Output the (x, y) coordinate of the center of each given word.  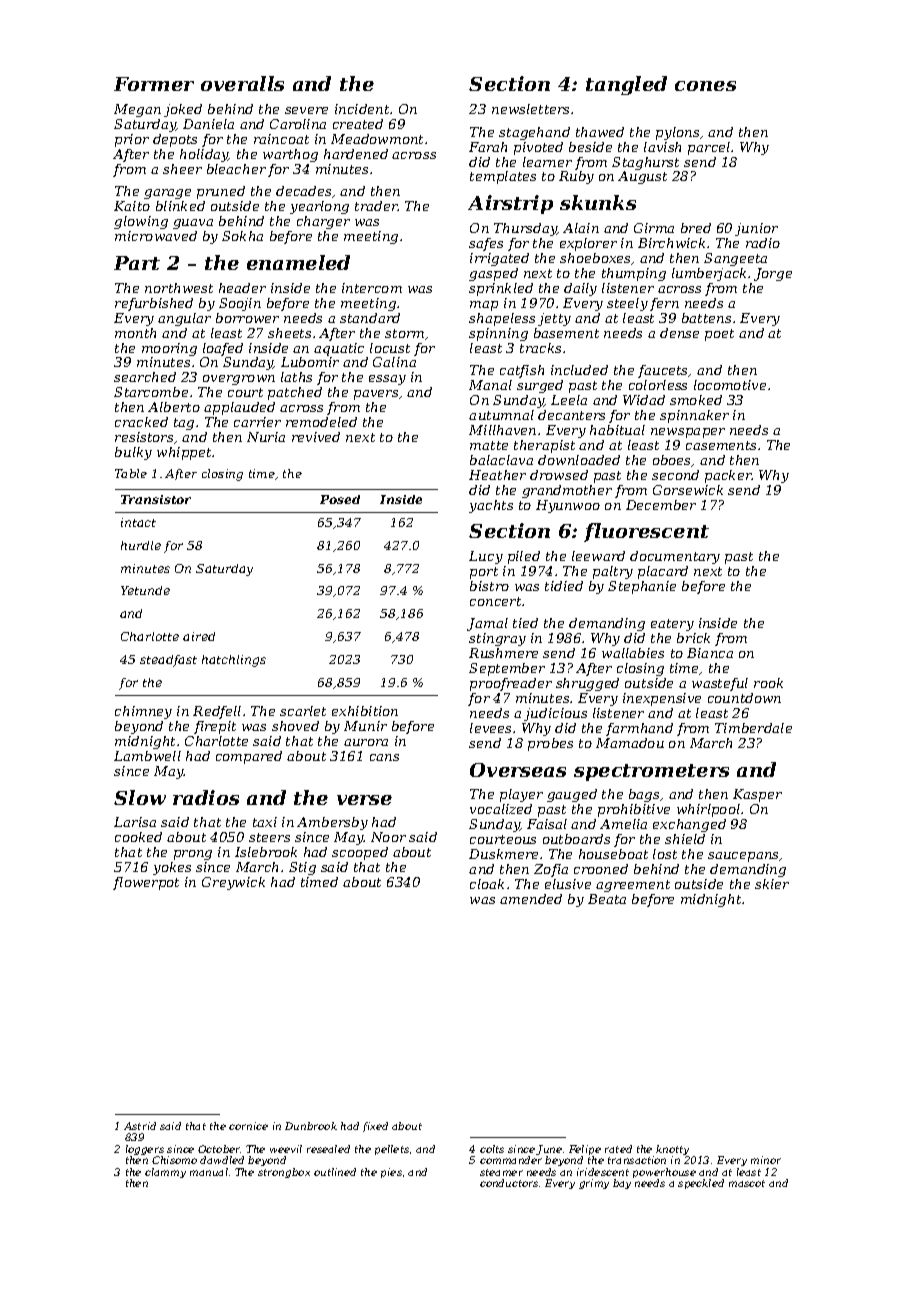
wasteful (720, 684)
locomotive (730, 385)
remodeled (321, 422)
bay (622, 1184)
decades (303, 191)
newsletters (530, 109)
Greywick (233, 883)
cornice (248, 1126)
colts (492, 1149)
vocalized (501, 809)
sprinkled (501, 289)
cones (705, 86)
